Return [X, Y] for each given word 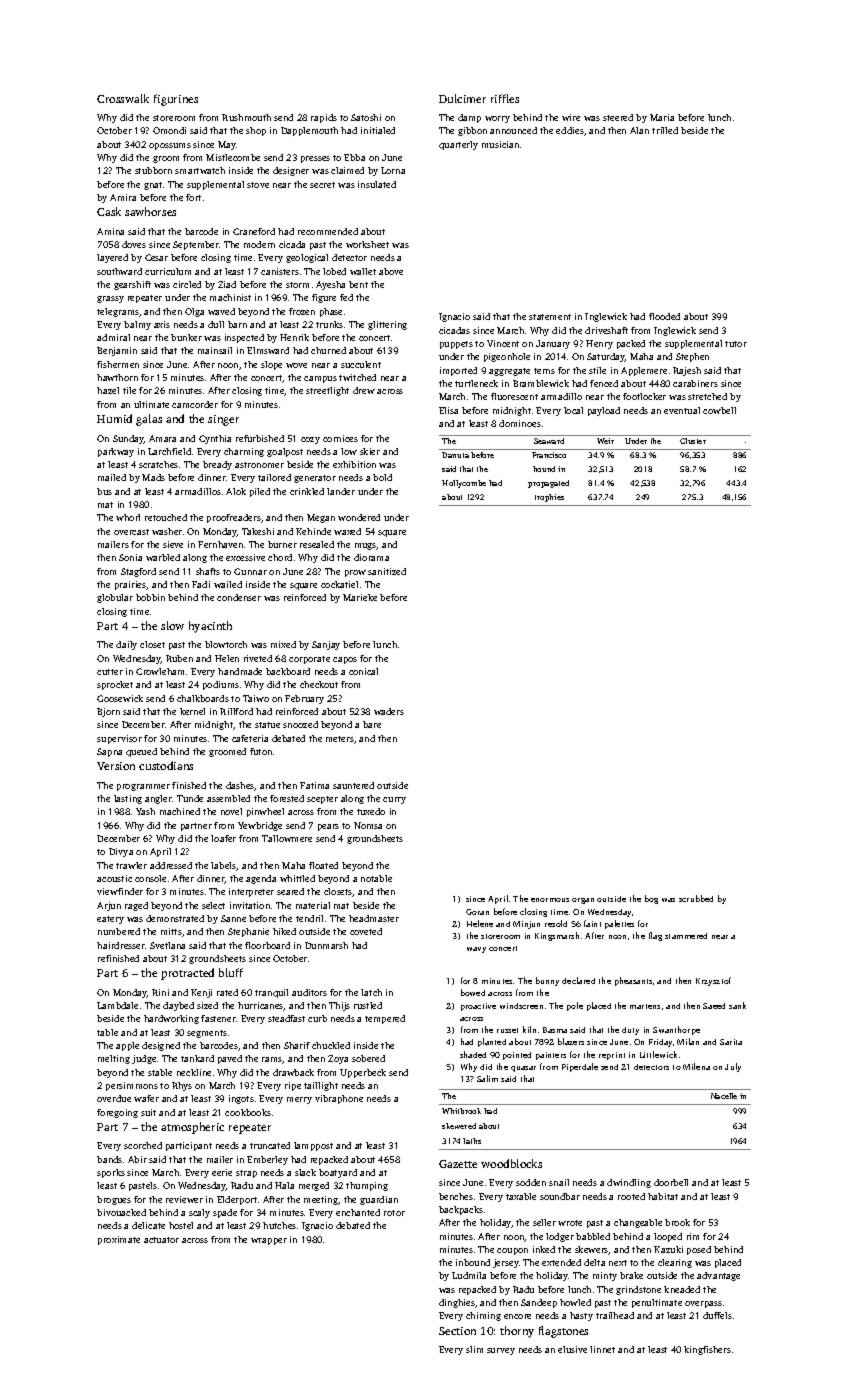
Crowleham [160, 671]
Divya [121, 852]
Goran [477, 912]
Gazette [458, 1164]
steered [618, 117]
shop [256, 131]
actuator [161, 1240]
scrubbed [696, 898]
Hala [284, 1185]
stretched [707, 396]
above [391, 271]
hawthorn [117, 377]
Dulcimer [462, 98]
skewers [592, 1250]
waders [389, 711]
